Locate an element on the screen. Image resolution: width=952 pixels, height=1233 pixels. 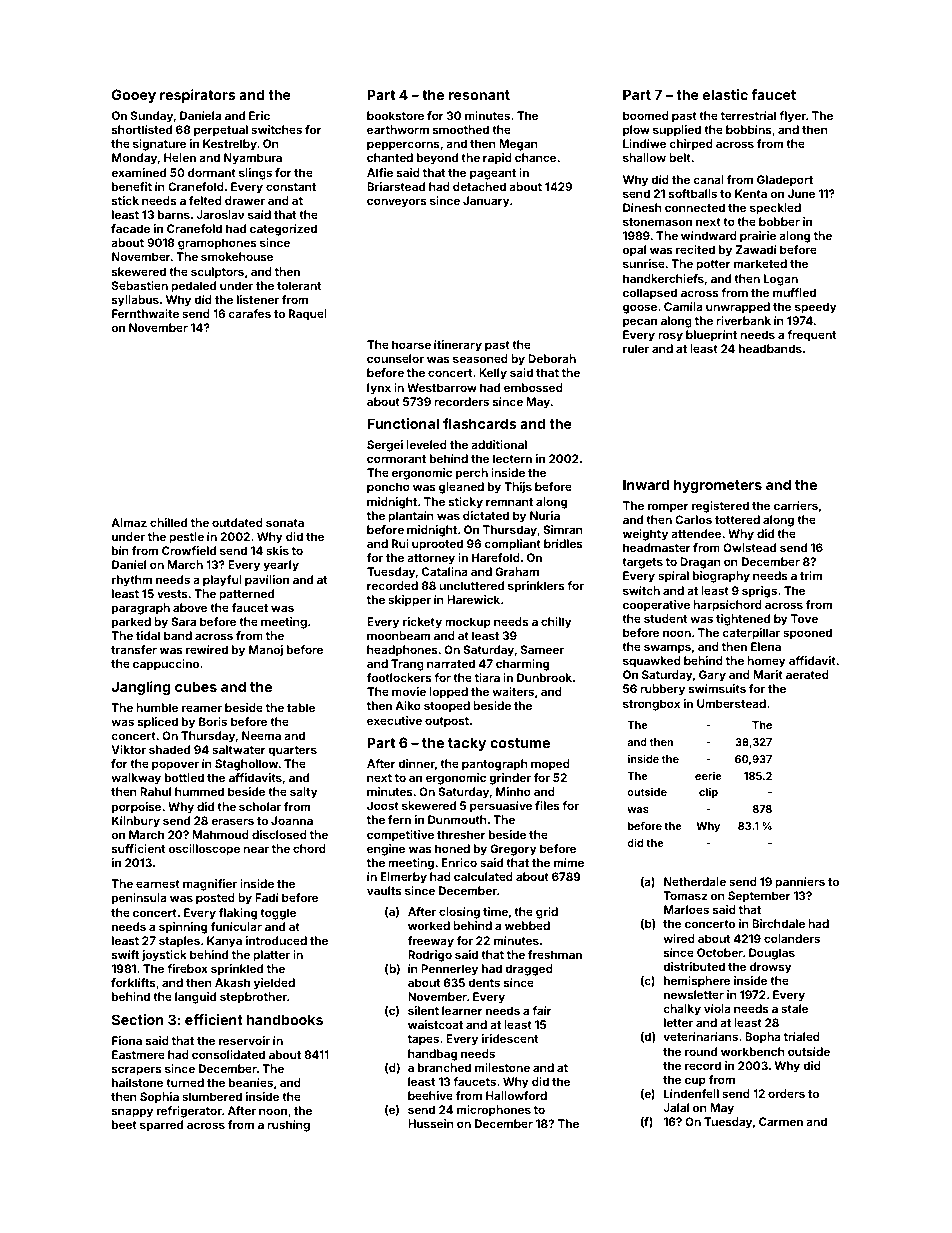
Fiona is located at coordinates (127, 1040).
